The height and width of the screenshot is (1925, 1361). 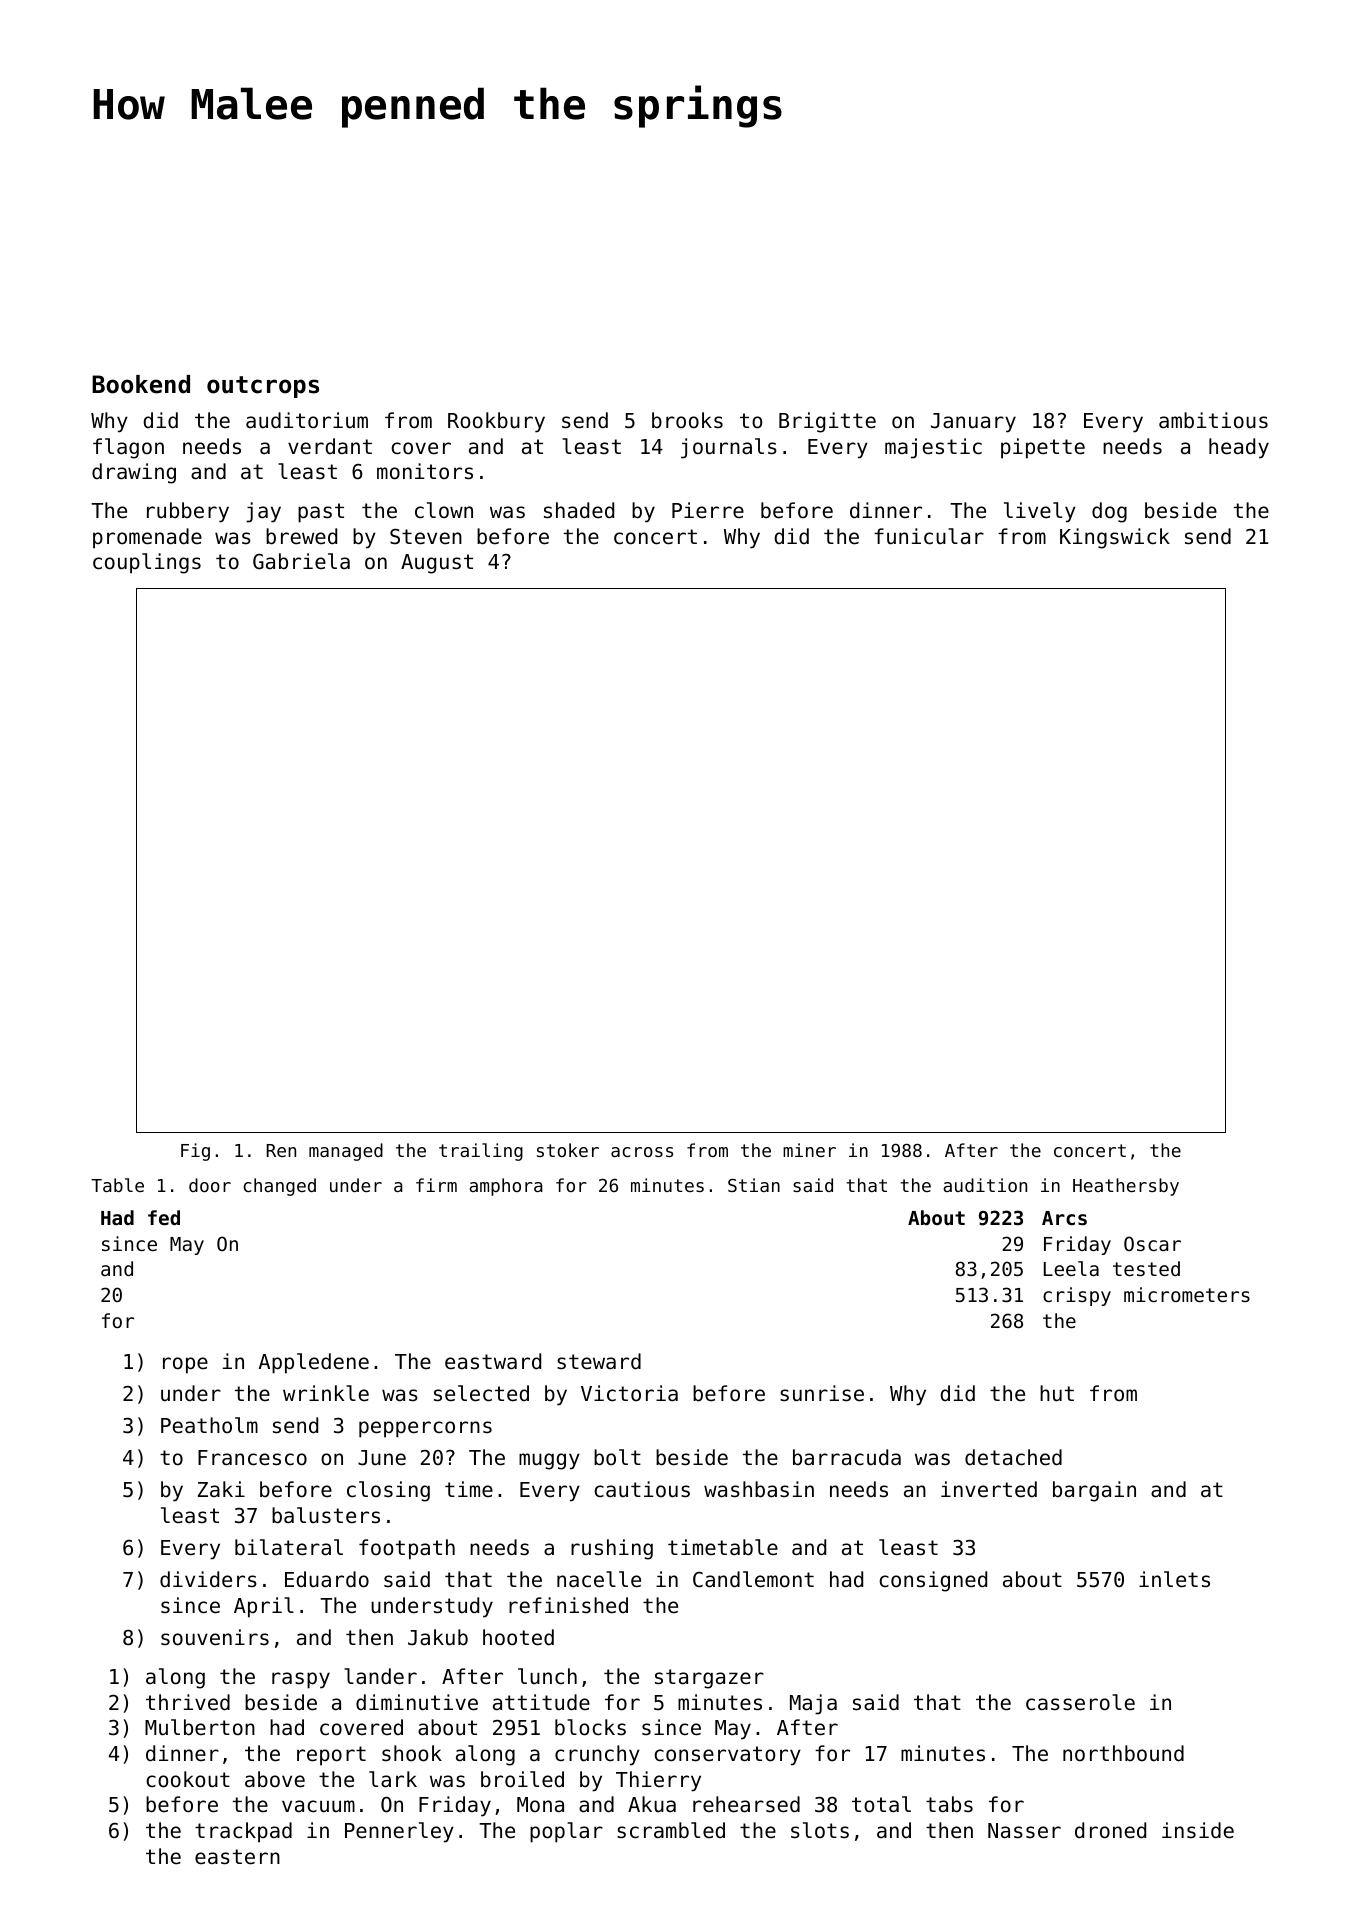 I want to click on brooks, so click(x=687, y=420).
